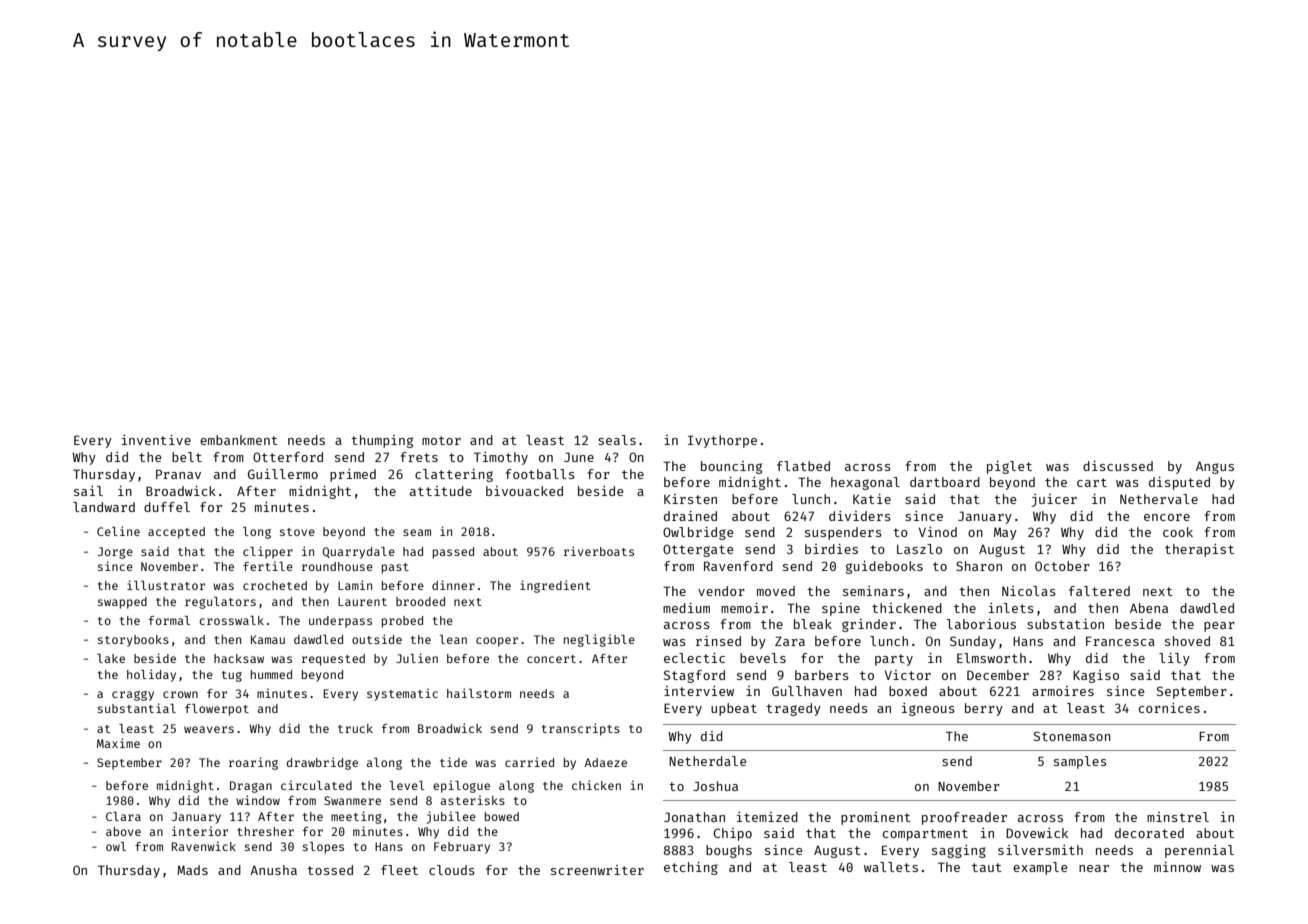 Image resolution: width=1308 pixels, height=924 pixels. I want to click on screenwriter, so click(597, 870).
